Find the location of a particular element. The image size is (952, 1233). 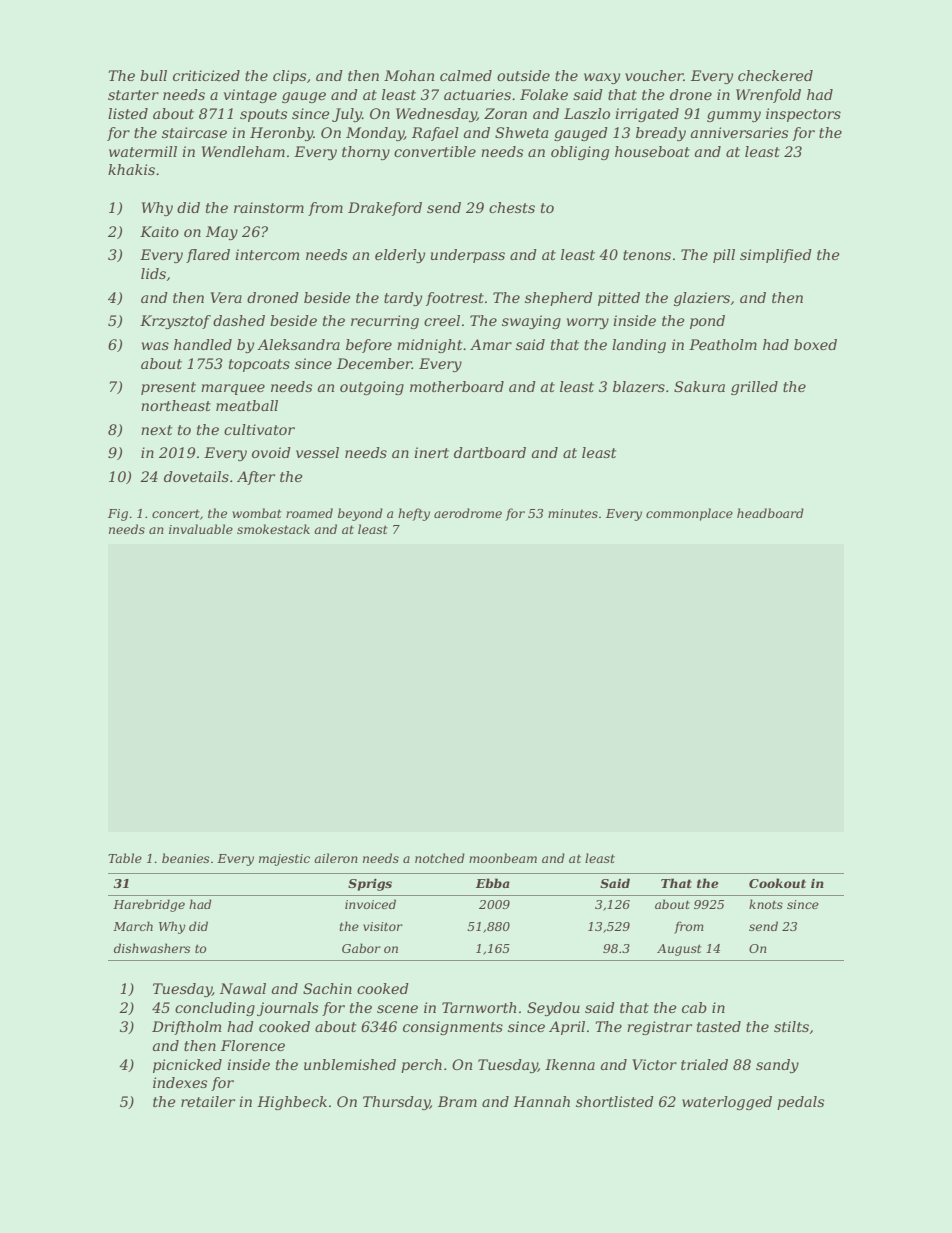

majestic is located at coordinates (284, 860).
